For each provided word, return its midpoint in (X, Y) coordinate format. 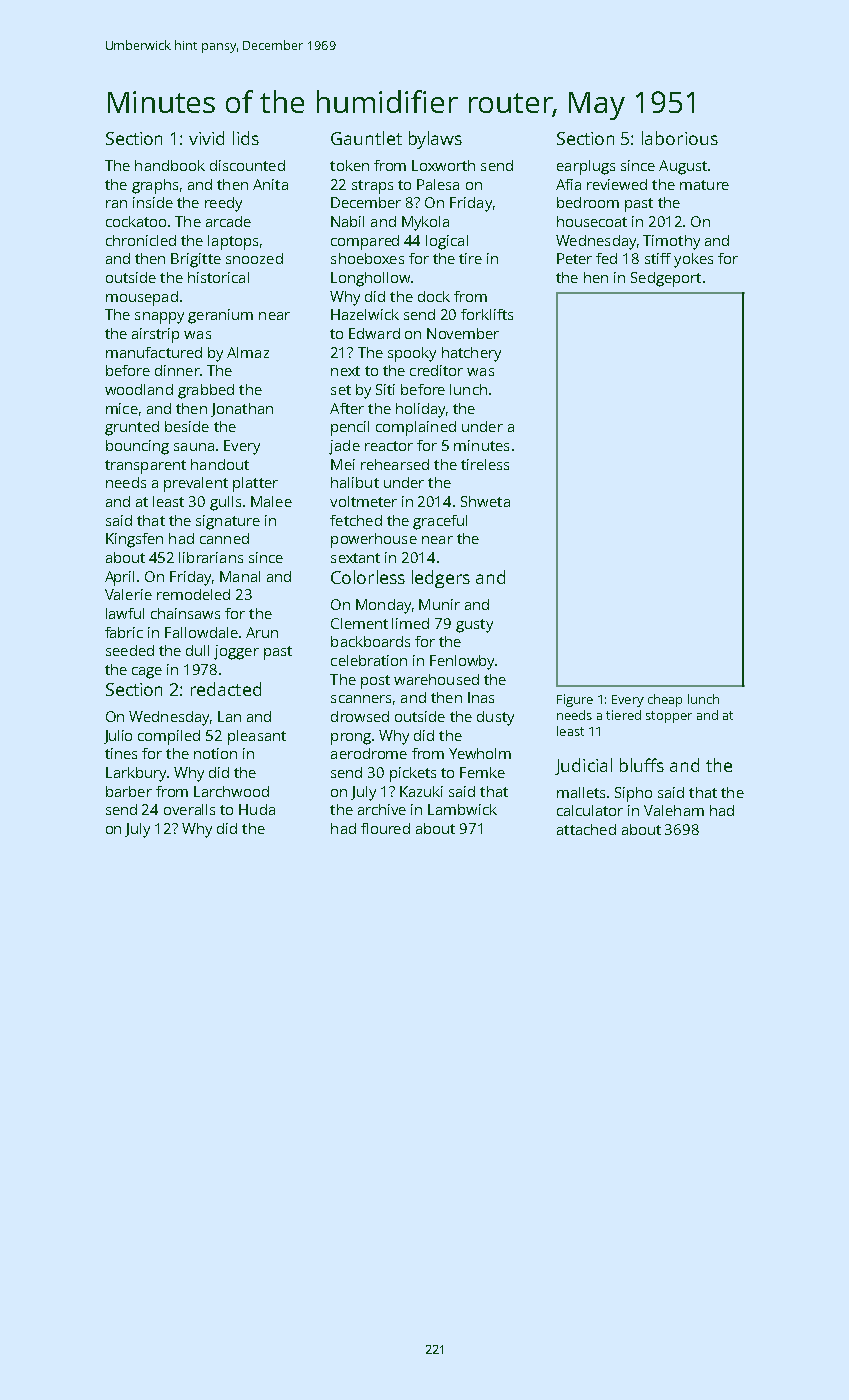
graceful (440, 522)
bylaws (435, 140)
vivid (206, 138)
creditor (436, 370)
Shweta (485, 501)
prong (351, 739)
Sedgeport (666, 279)
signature (228, 522)
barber (129, 791)
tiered (623, 715)
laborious (680, 138)
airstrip (155, 335)
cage (147, 673)
